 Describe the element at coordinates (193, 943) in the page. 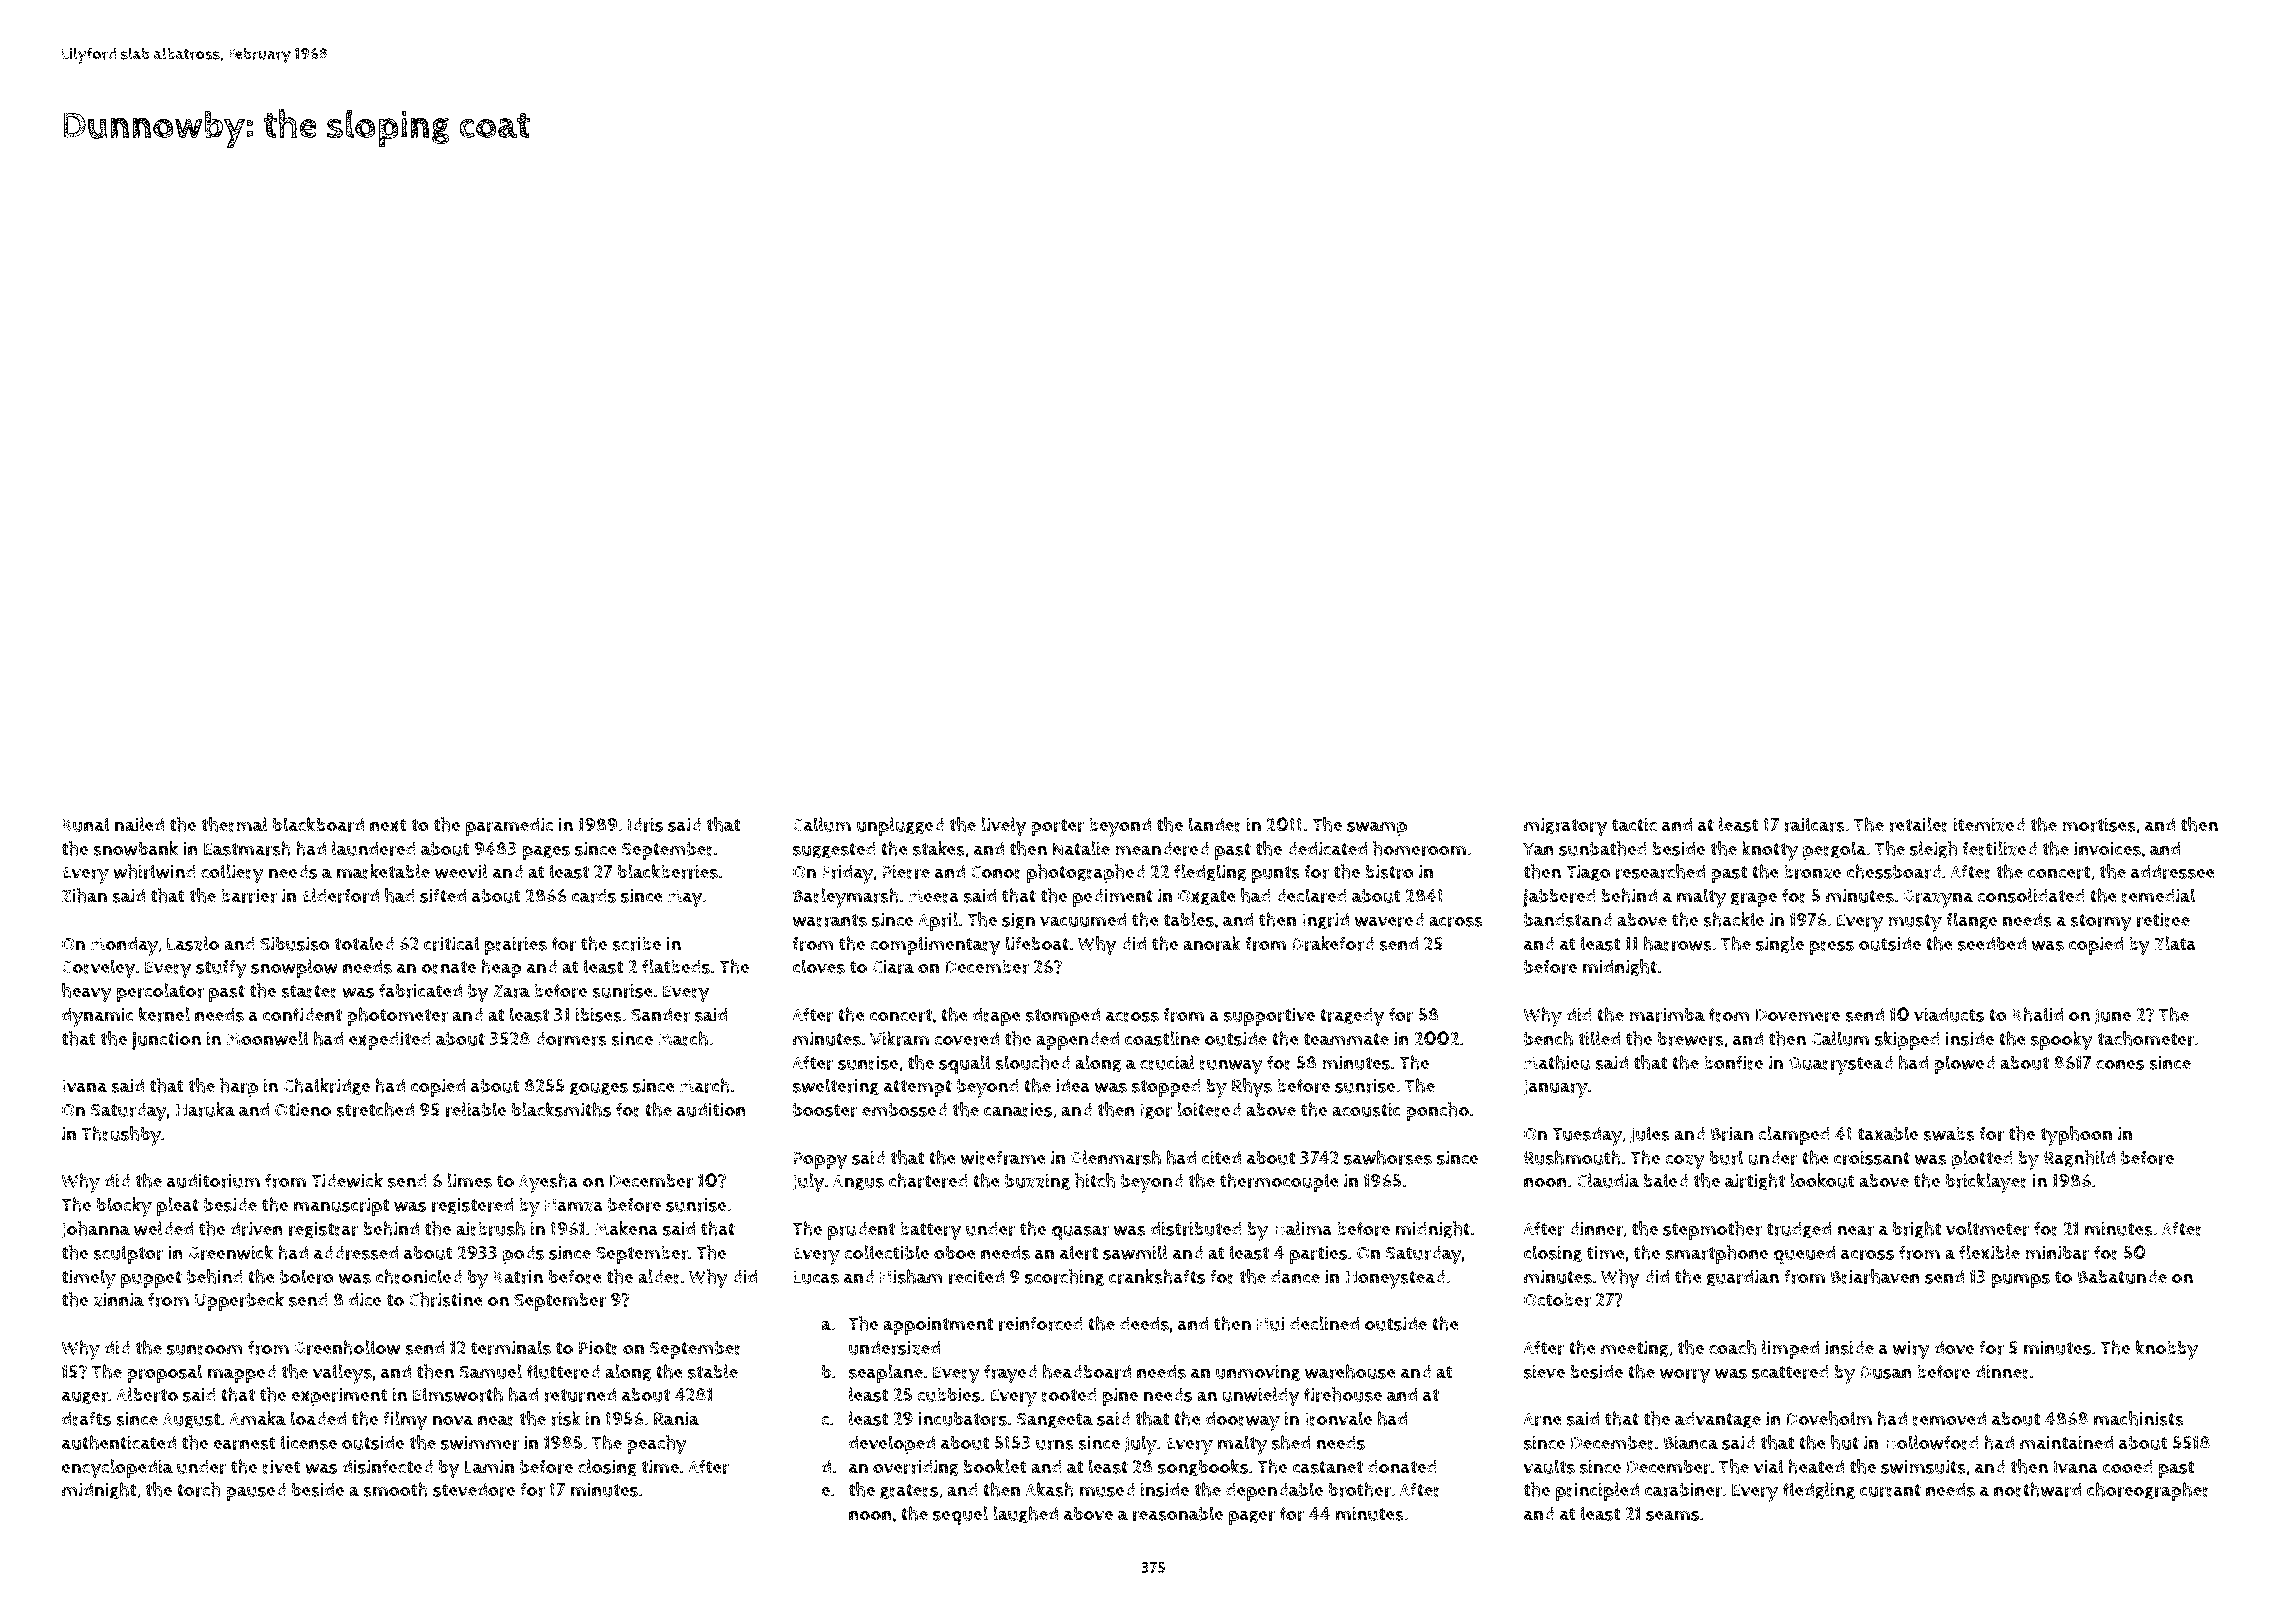

I see `Laszlo` at that location.
